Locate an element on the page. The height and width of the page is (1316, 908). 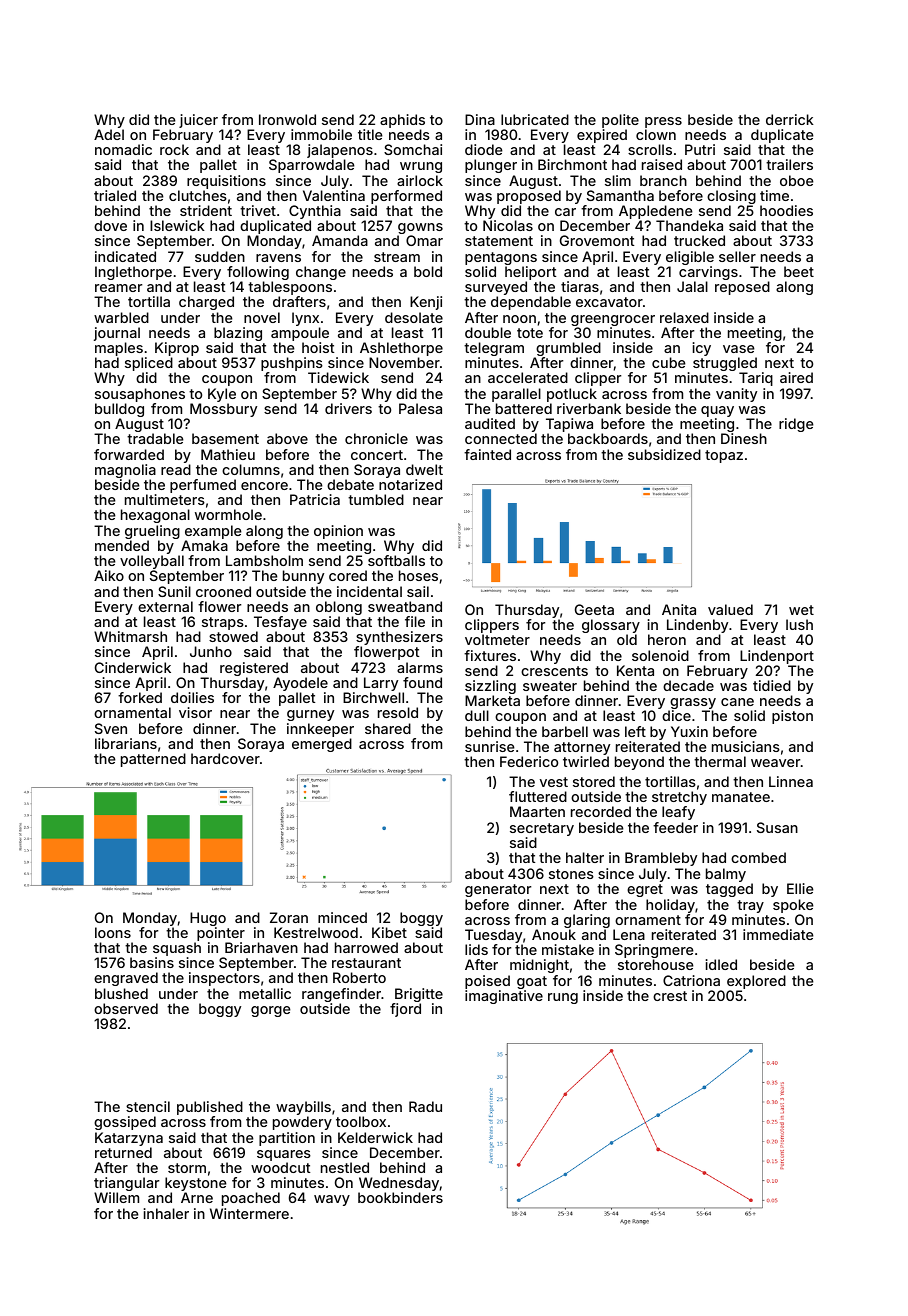
librarians is located at coordinates (126, 743).
